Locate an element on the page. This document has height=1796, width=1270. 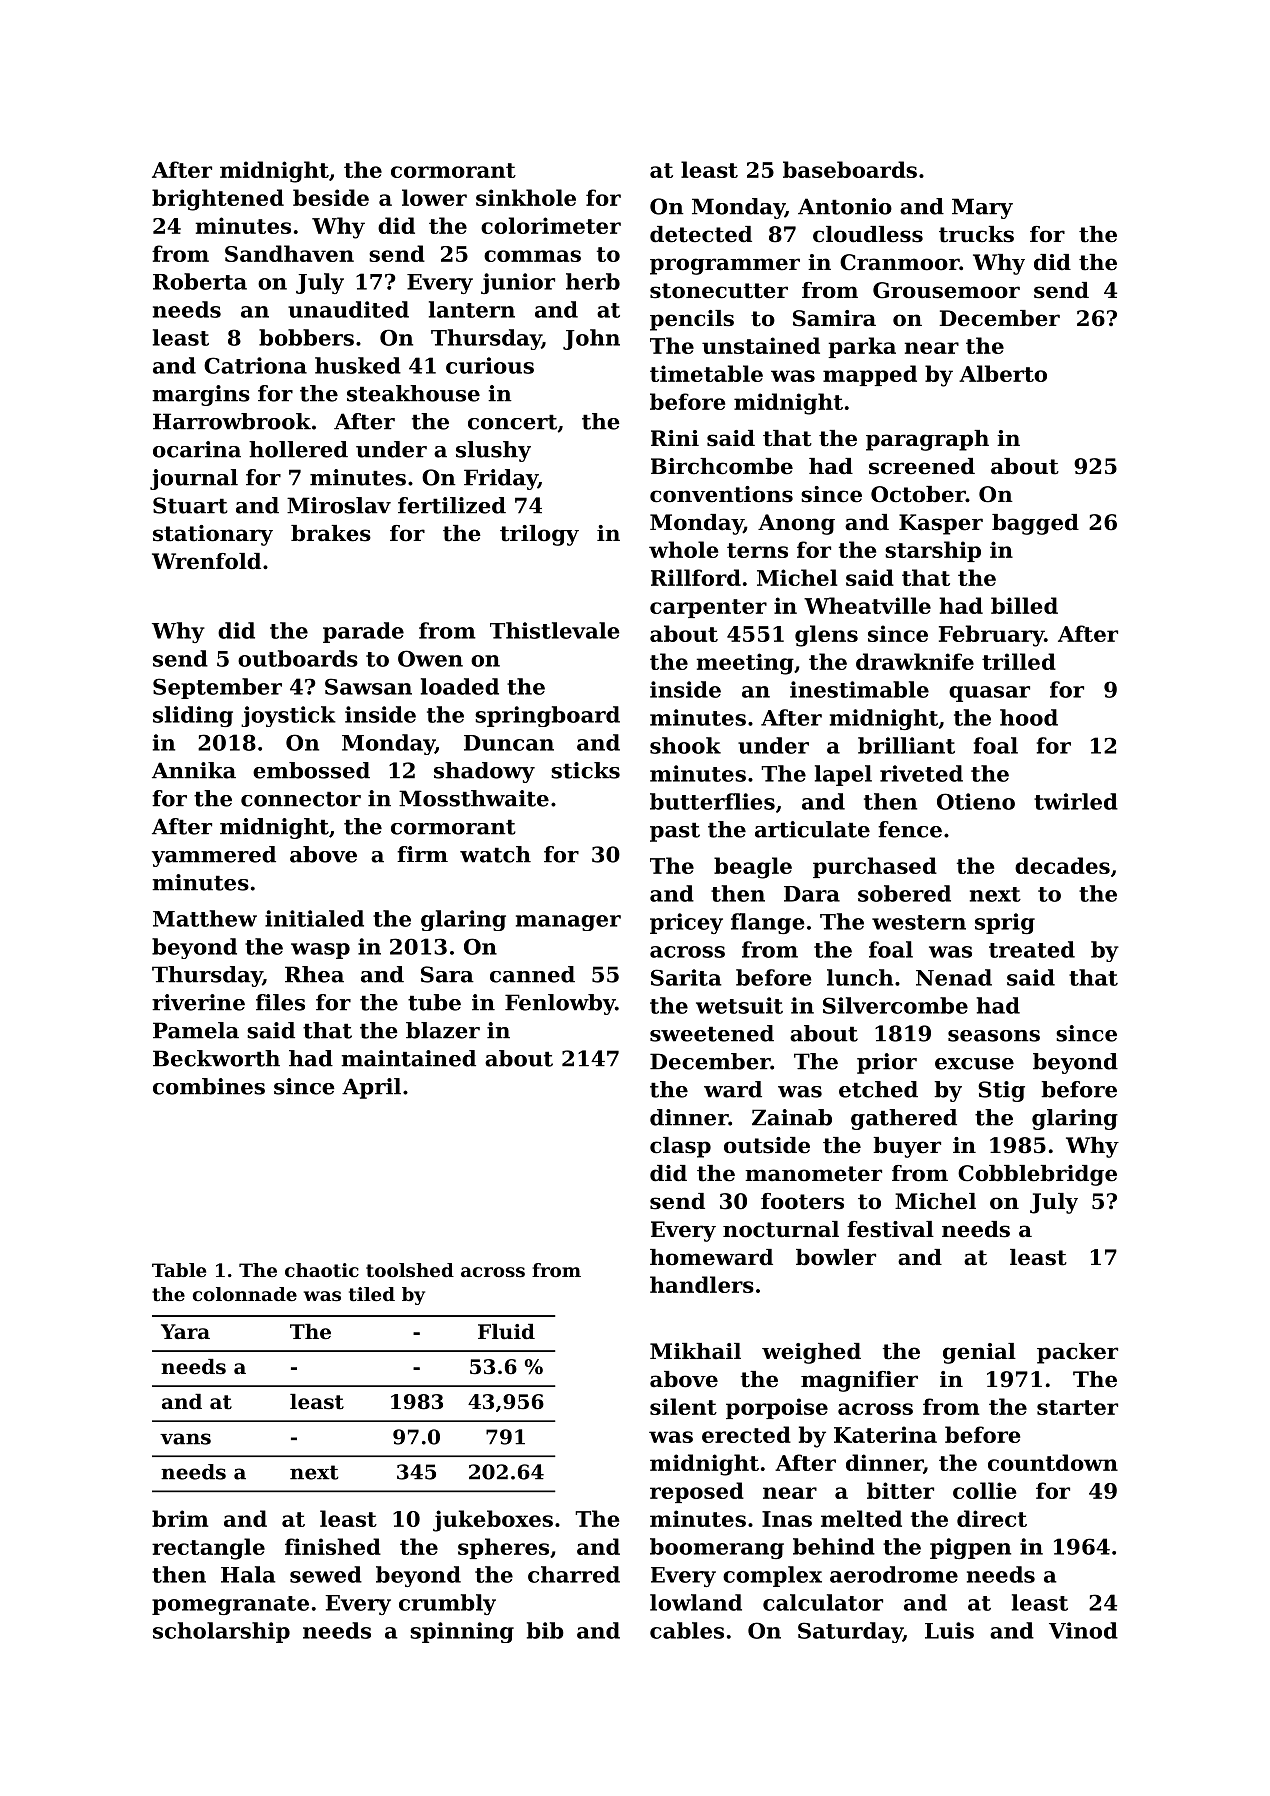
chaotic is located at coordinates (322, 1270).
